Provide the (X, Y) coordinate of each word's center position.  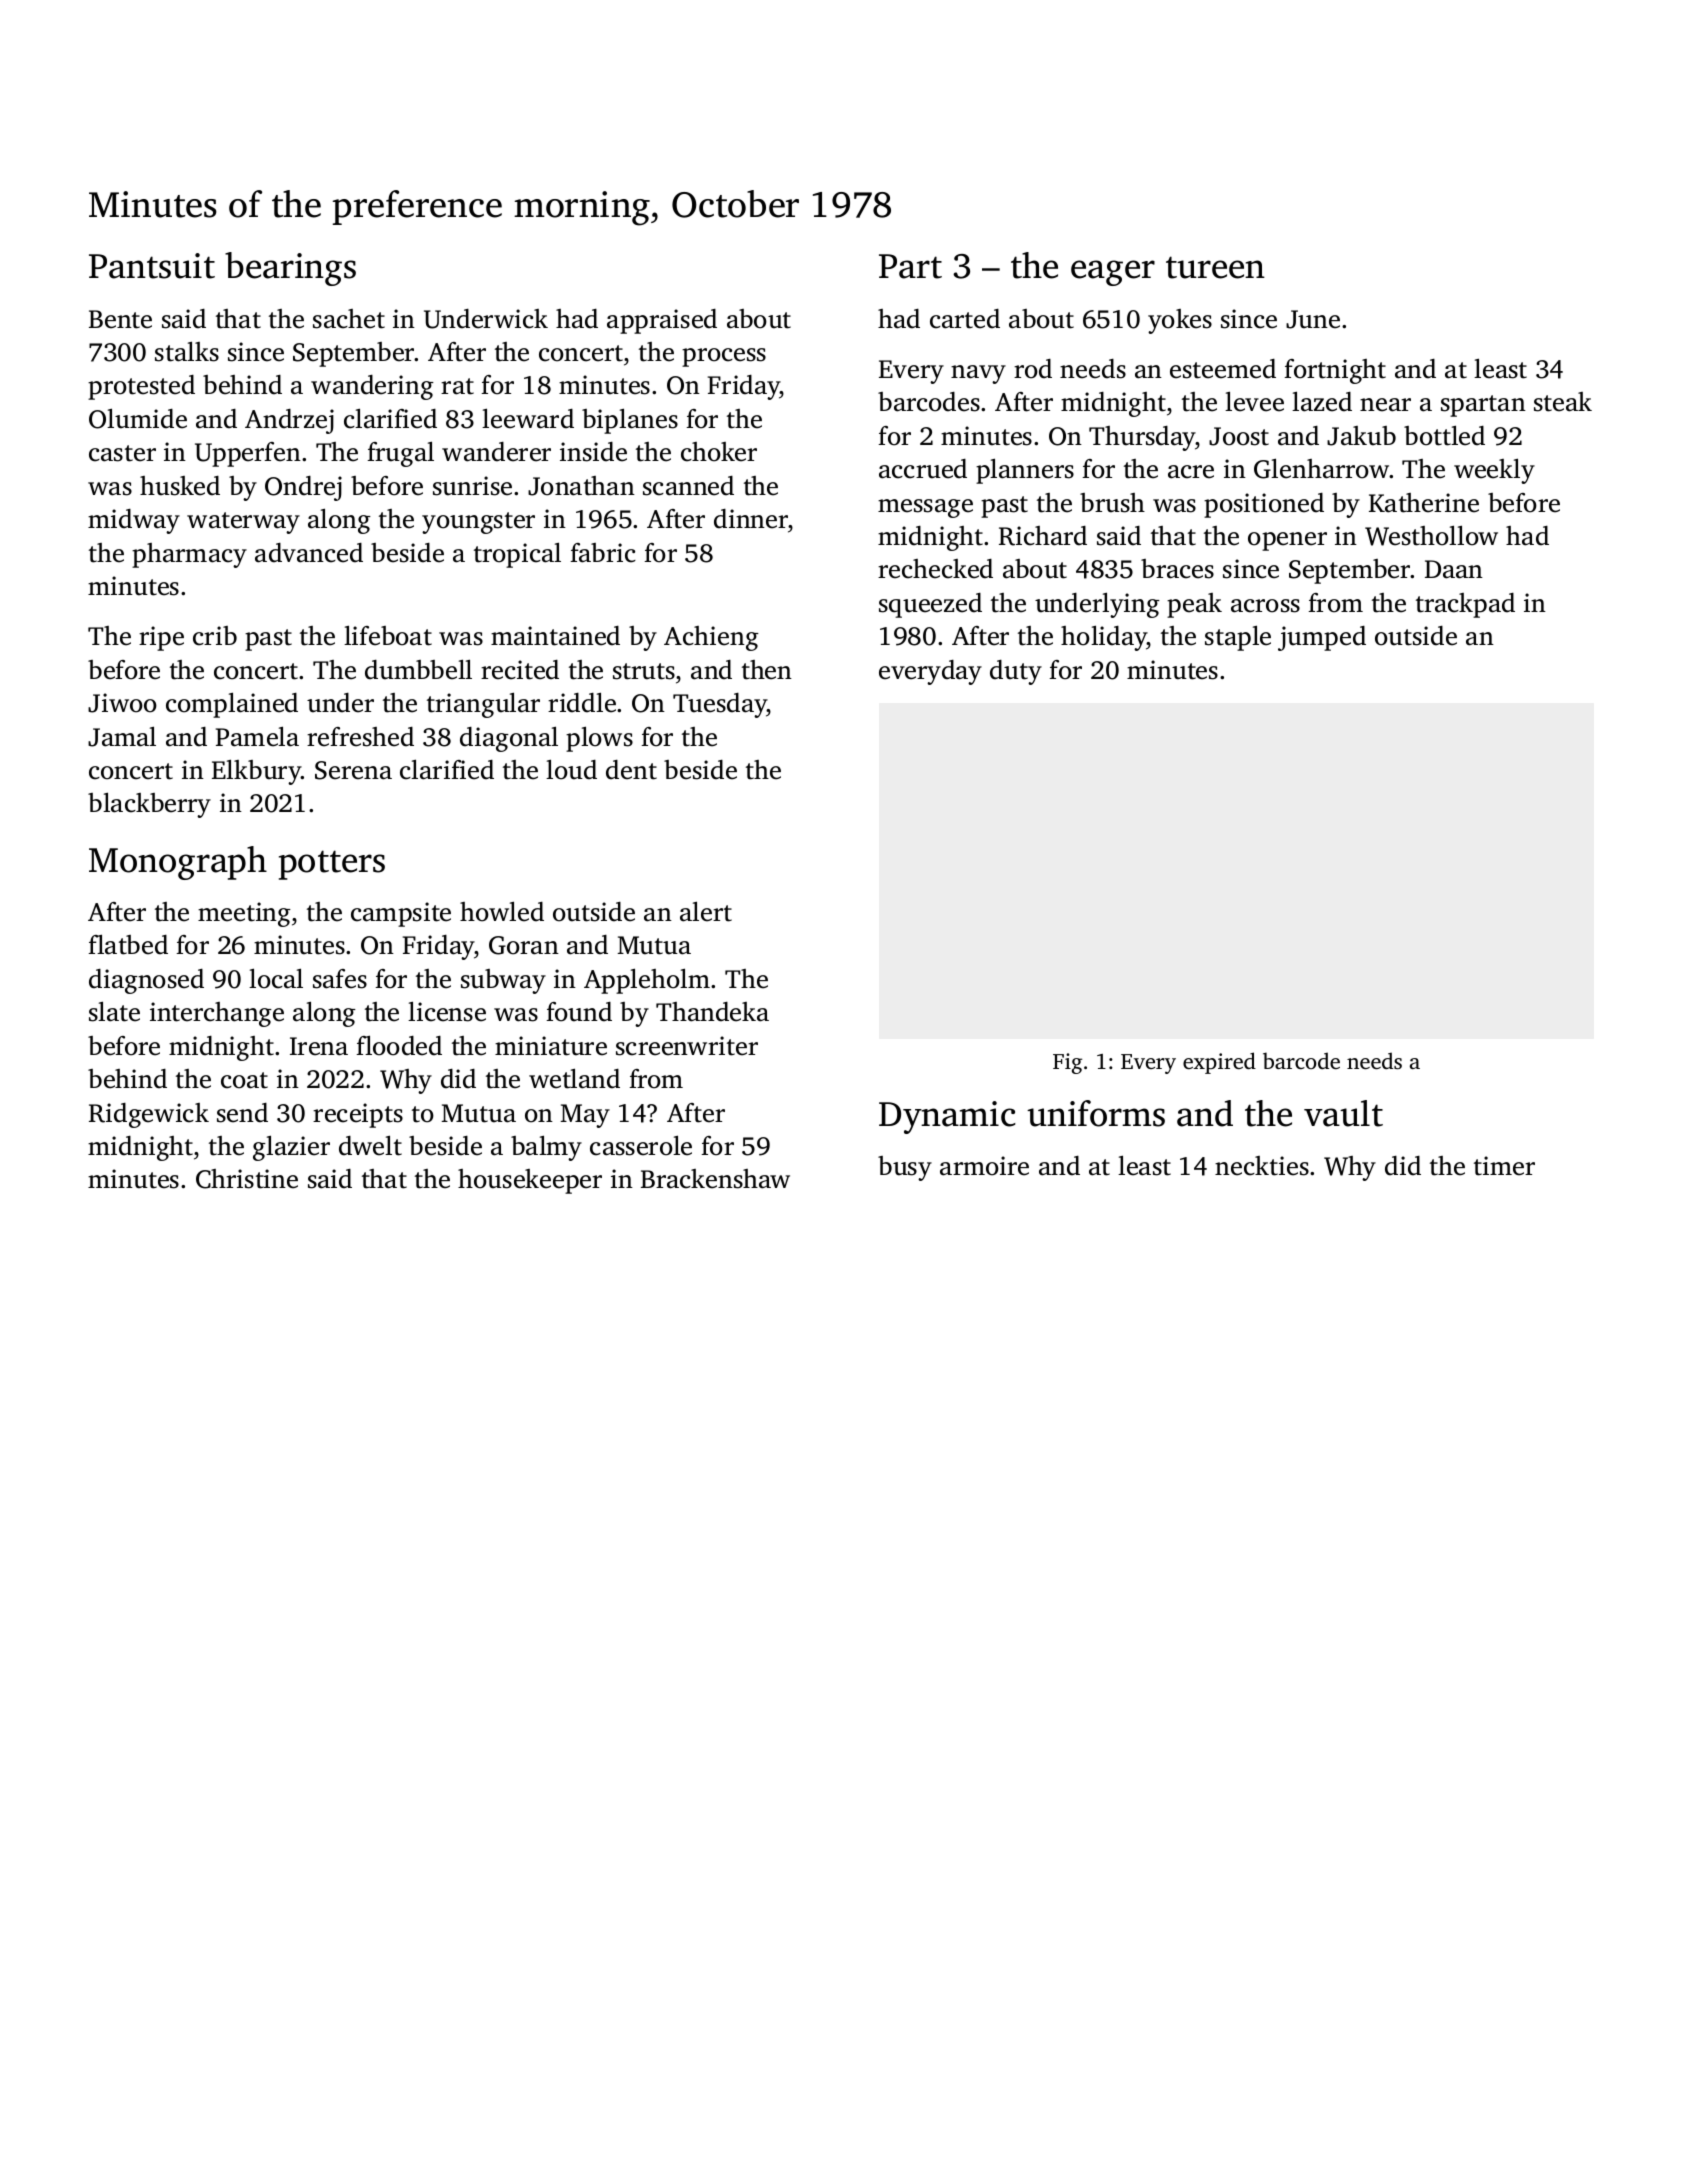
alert (706, 912)
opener (1287, 541)
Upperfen (248, 454)
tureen (1215, 267)
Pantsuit (152, 266)
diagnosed (146, 981)
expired (1219, 1063)
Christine (247, 1179)
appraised (662, 321)
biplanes (630, 421)
